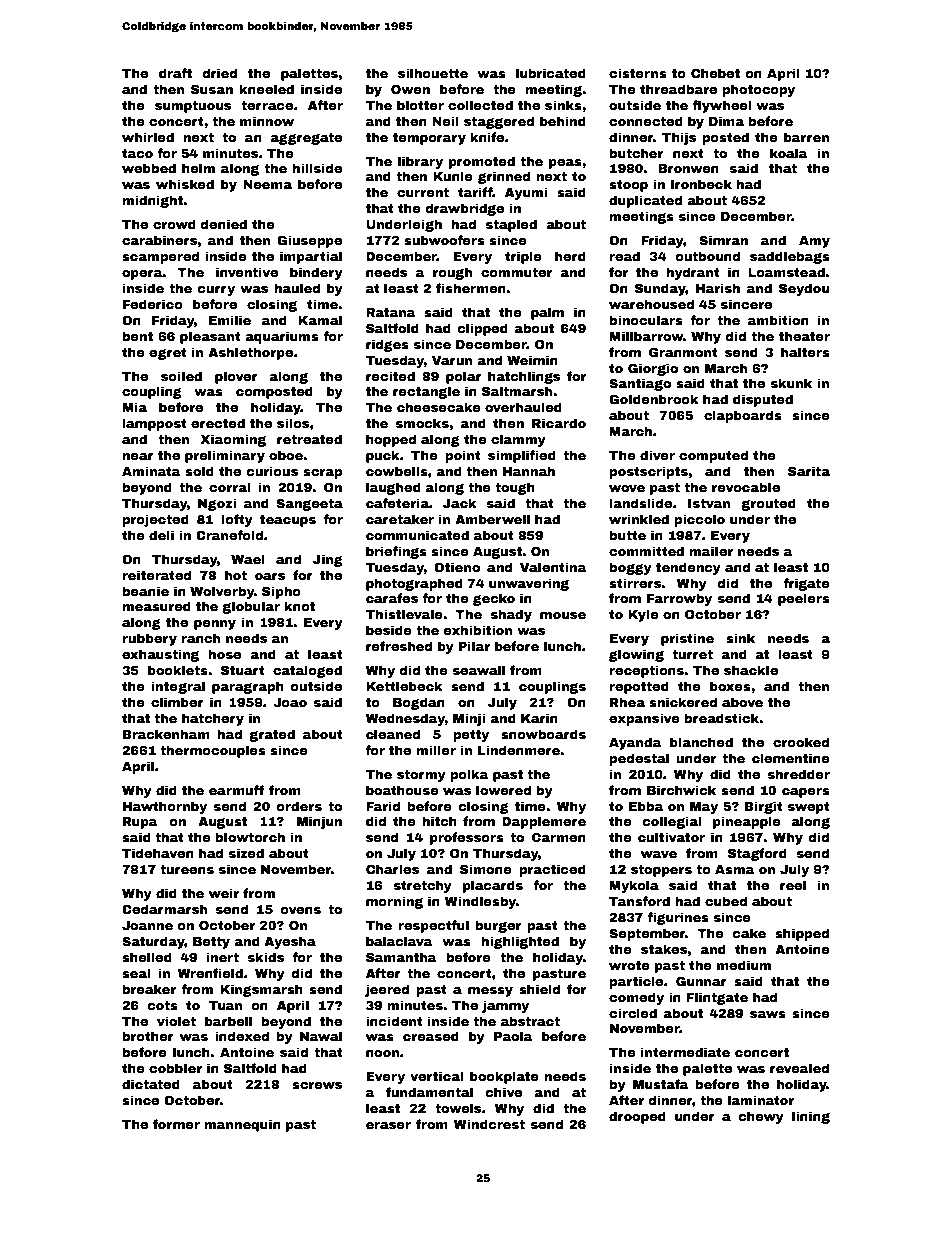  What do you see at coordinates (532, 360) in the page?
I see `Weimin` at bounding box center [532, 360].
